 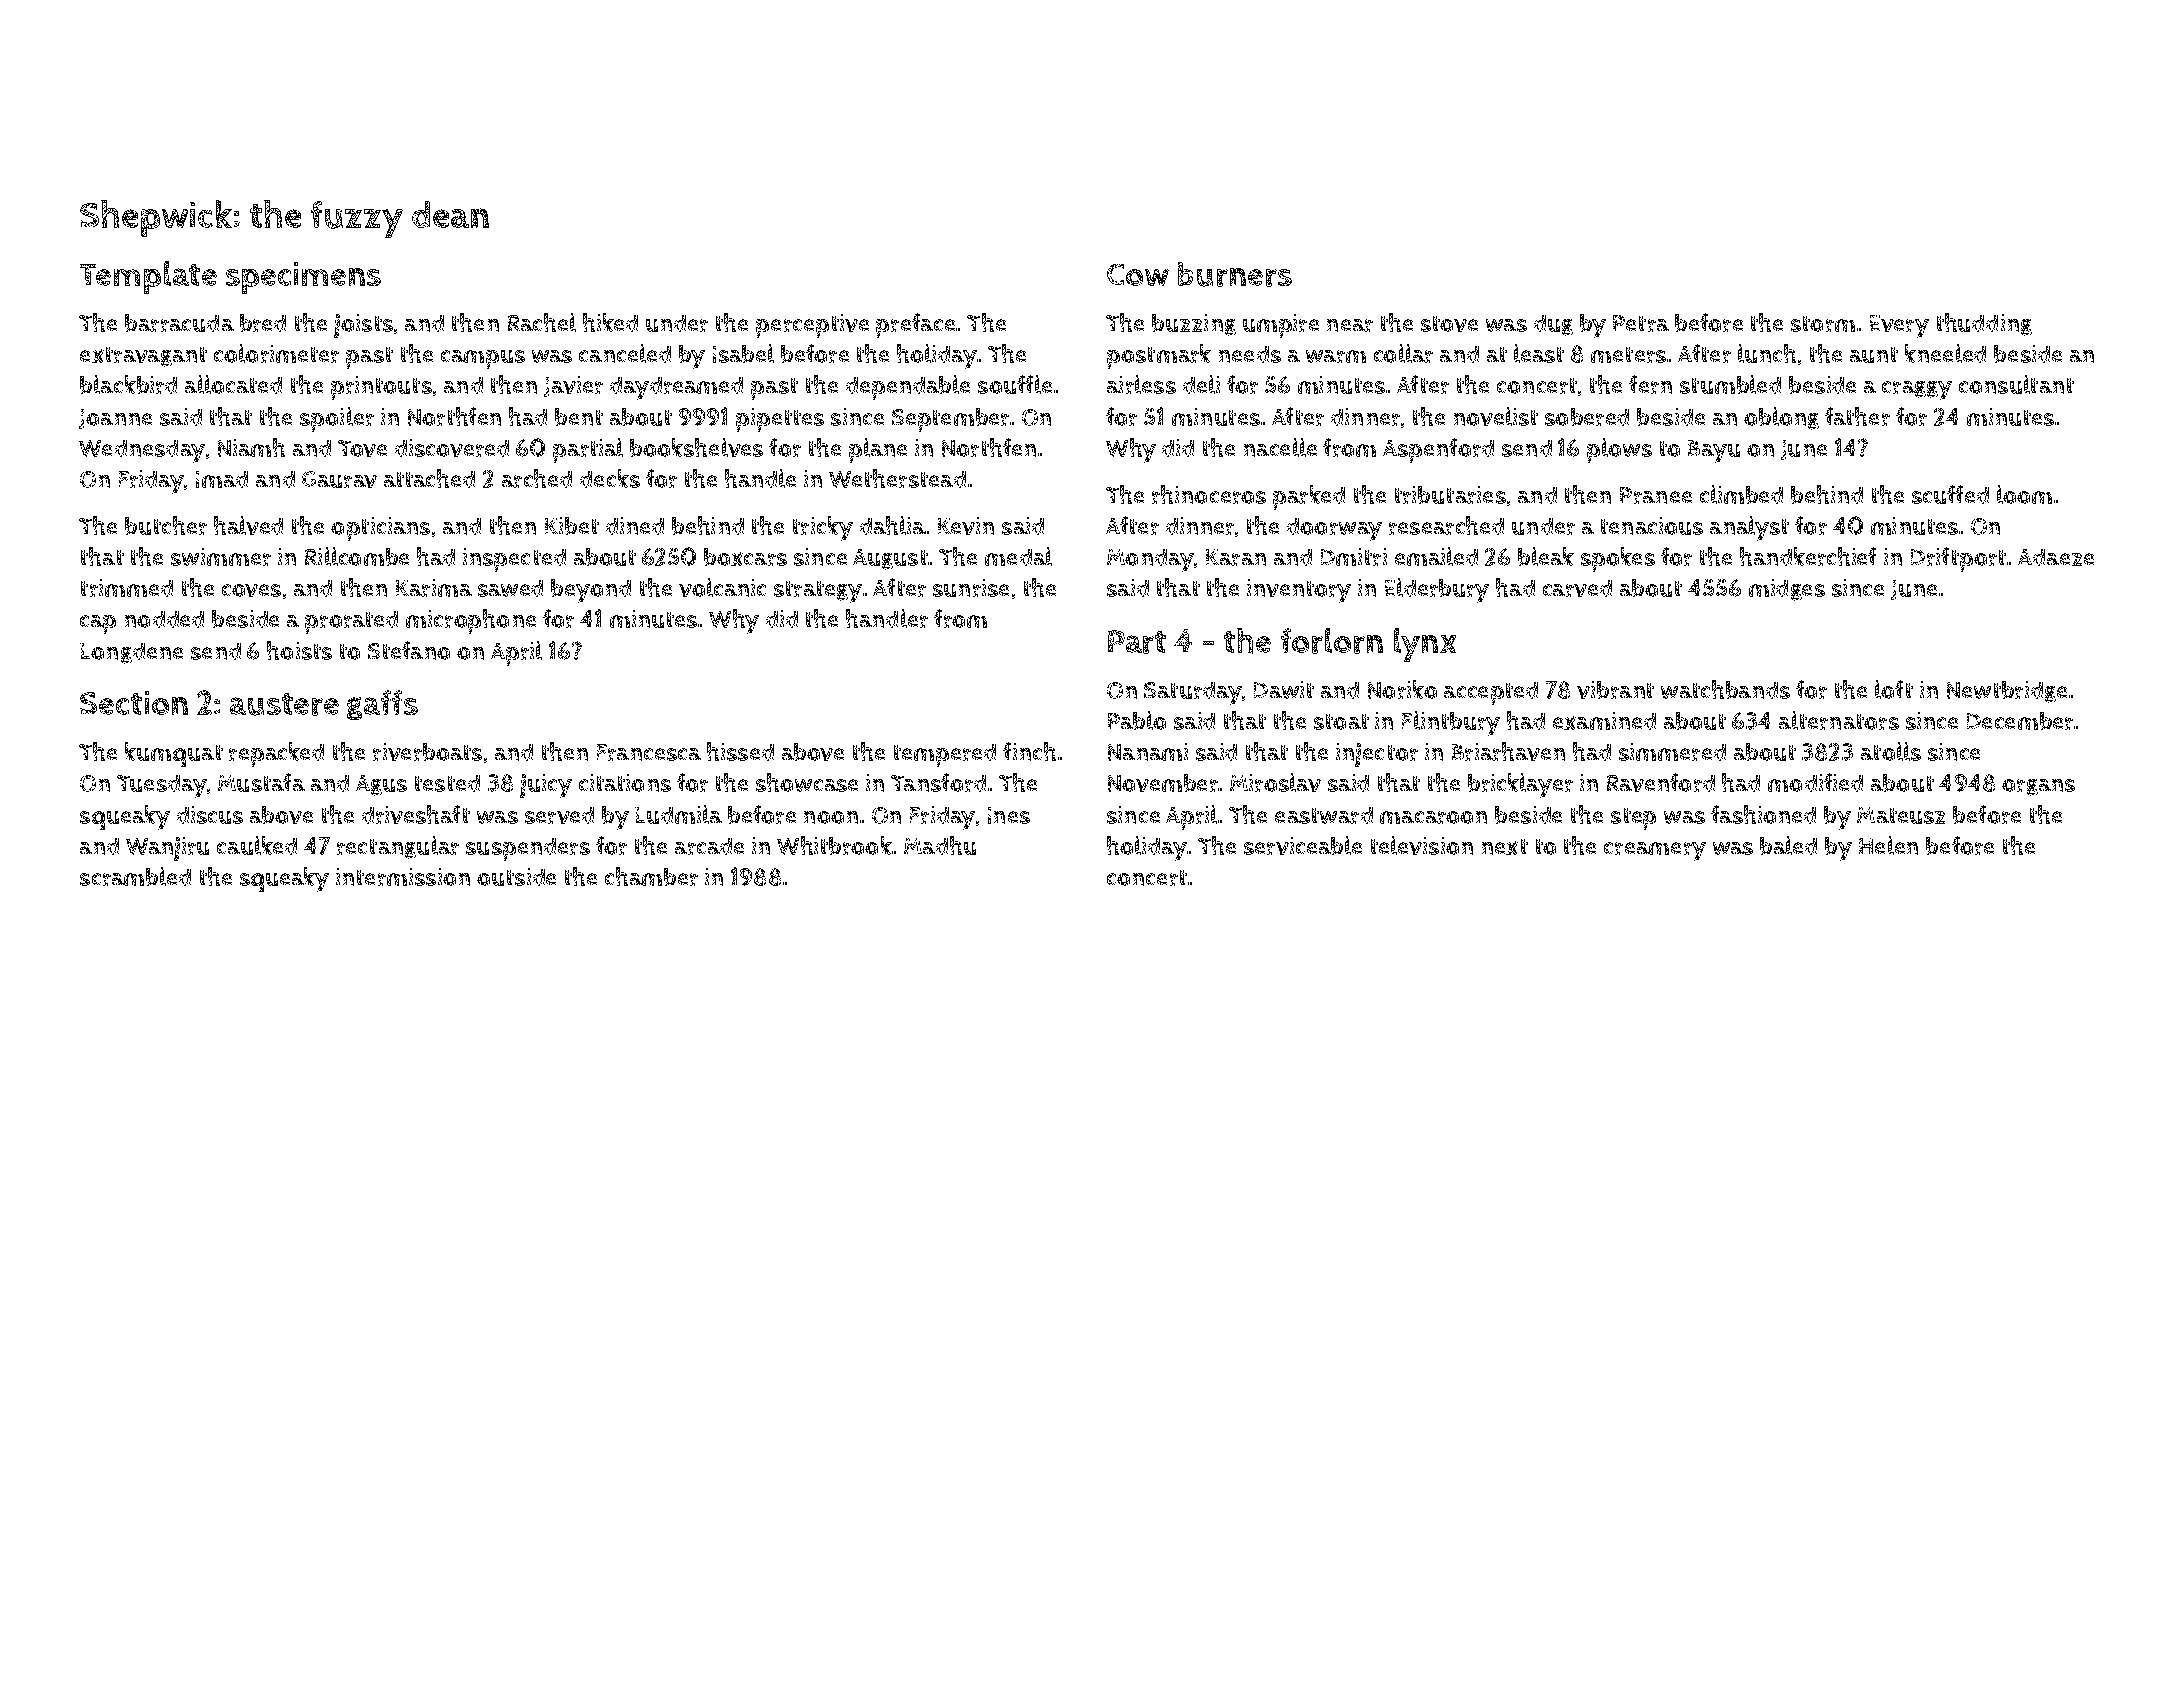 I want to click on December, so click(x=2020, y=721).
